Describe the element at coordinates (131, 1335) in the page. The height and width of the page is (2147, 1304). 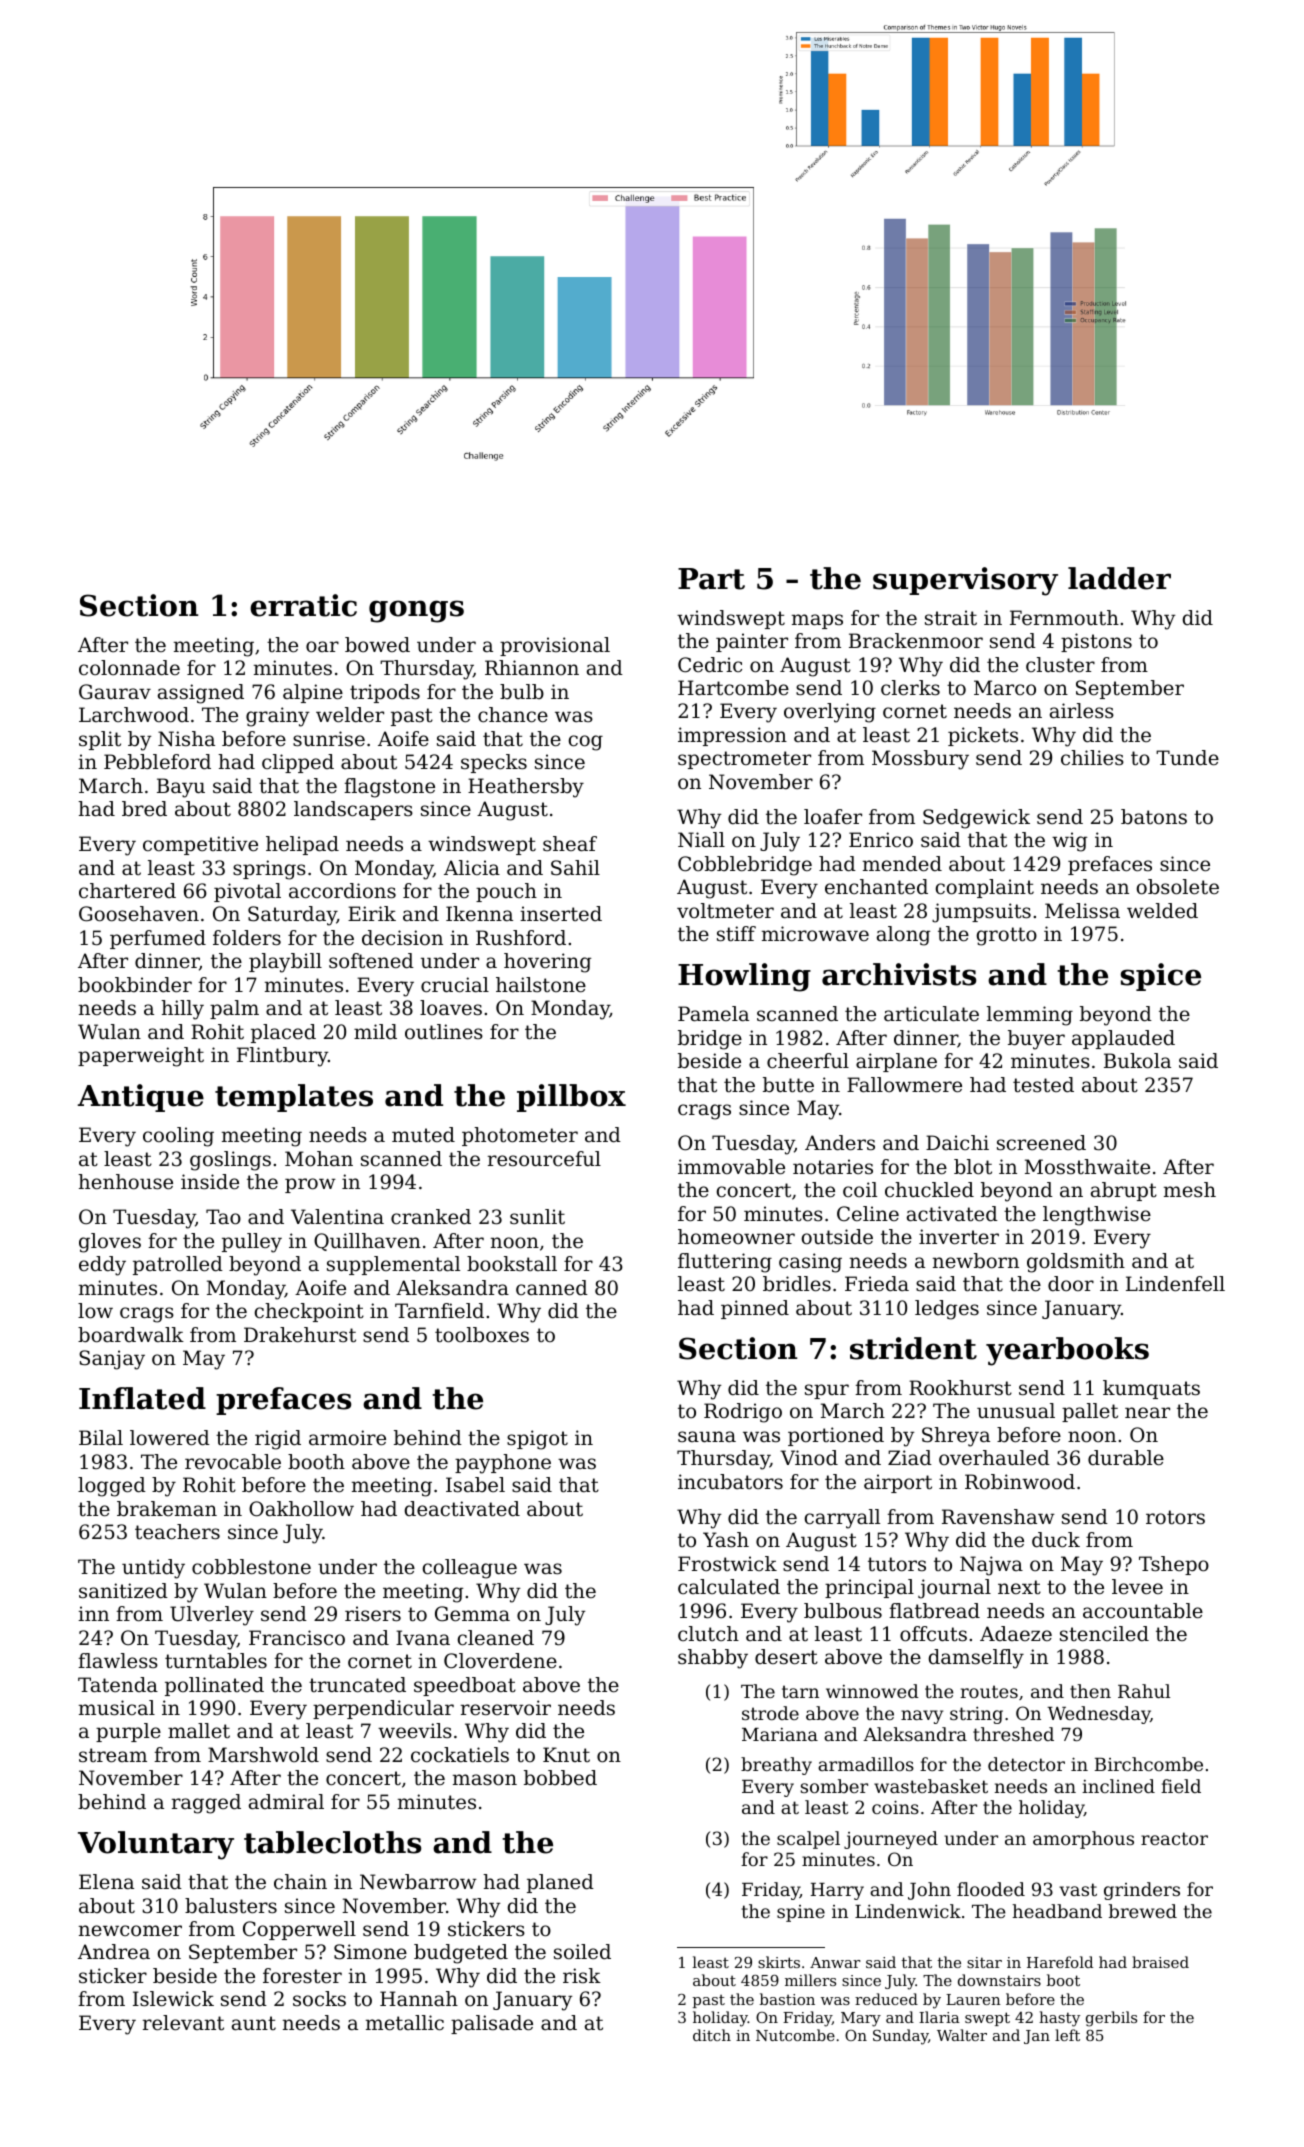
I see `boardwalk` at that location.
